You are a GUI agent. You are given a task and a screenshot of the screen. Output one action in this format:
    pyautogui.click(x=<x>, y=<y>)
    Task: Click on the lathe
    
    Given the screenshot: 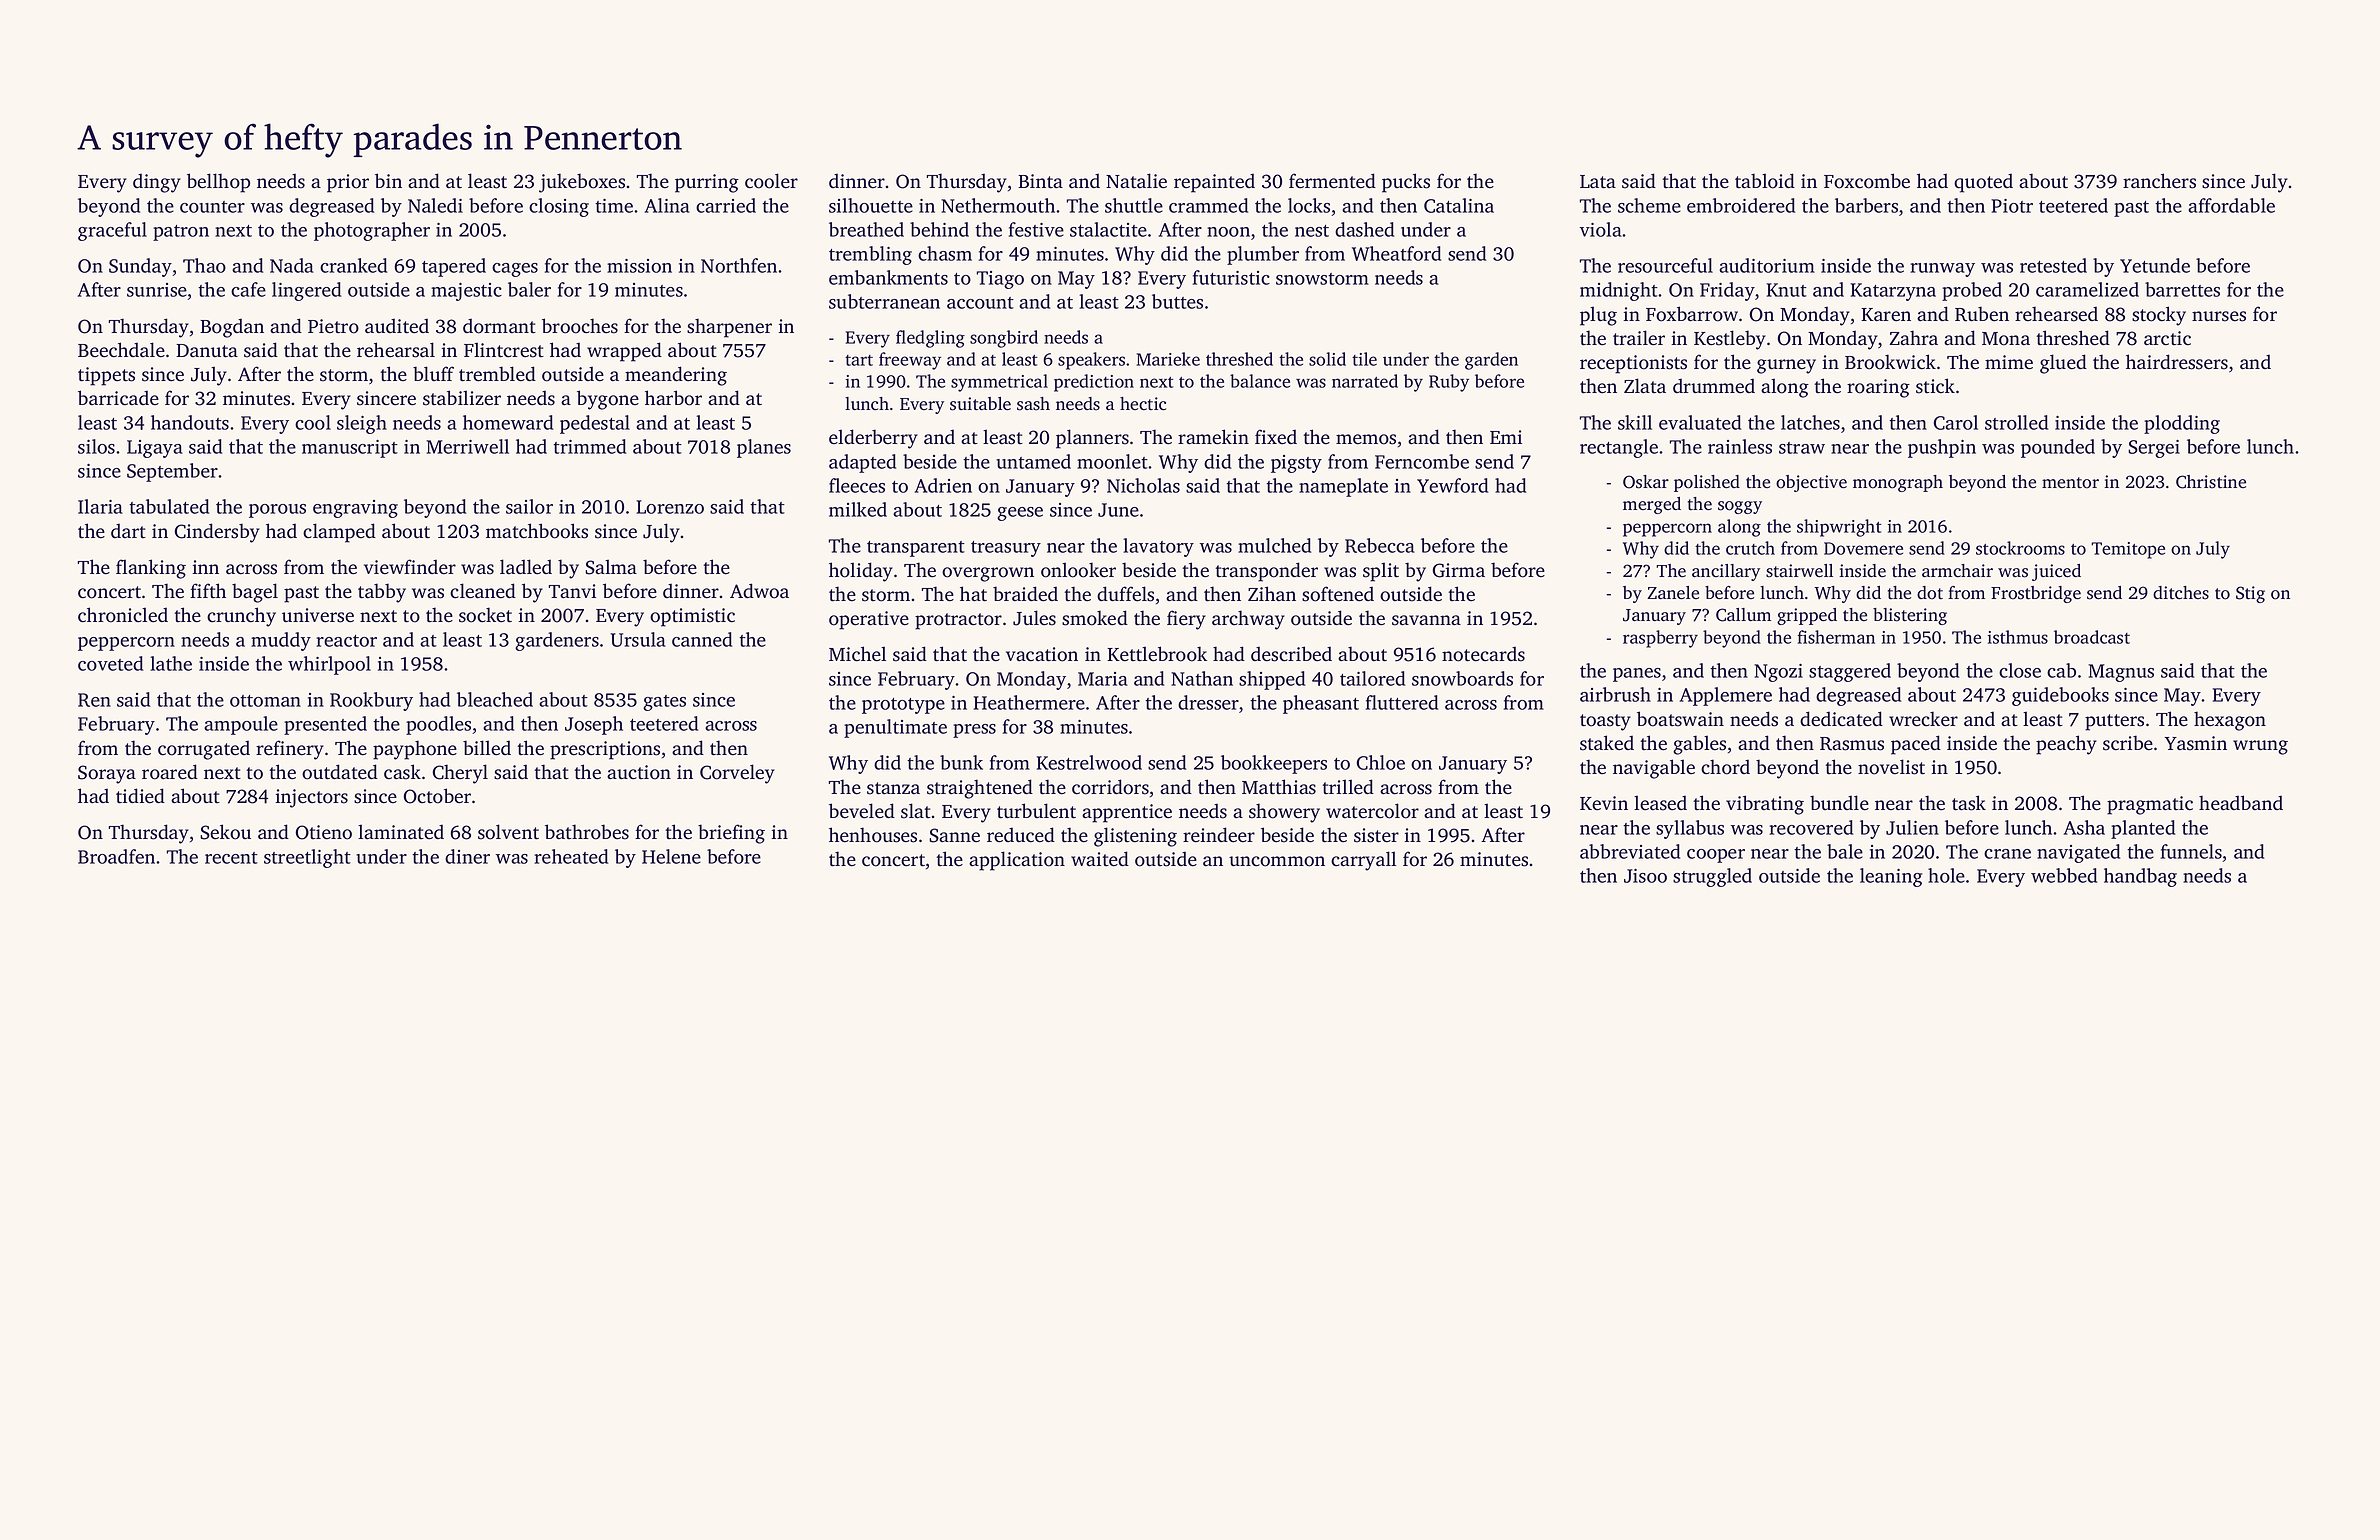 What is the action you would take?
    pyautogui.click(x=171, y=663)
